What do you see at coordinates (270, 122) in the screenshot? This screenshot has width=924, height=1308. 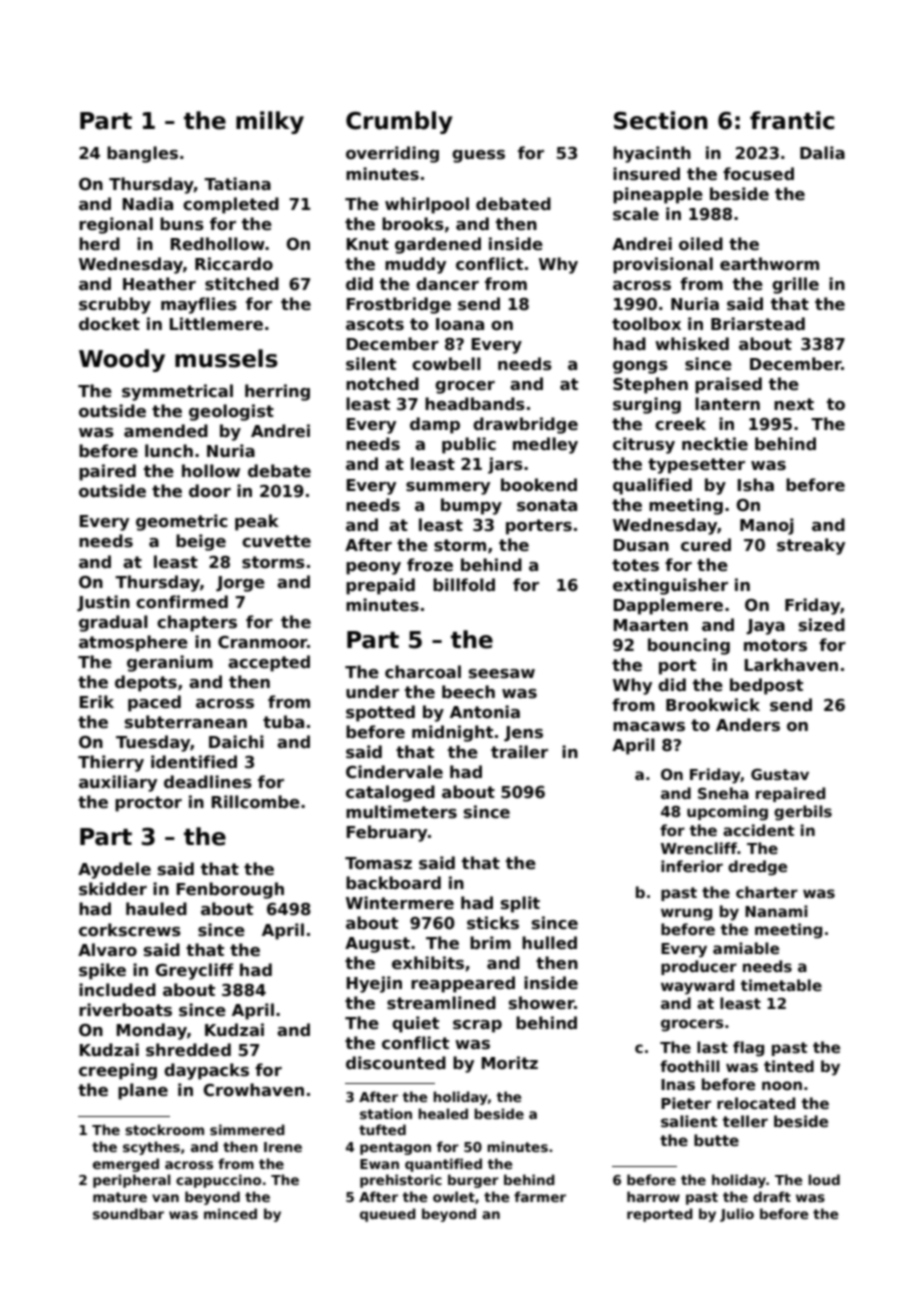 I see `milky` at bounding box center [270, 122].
